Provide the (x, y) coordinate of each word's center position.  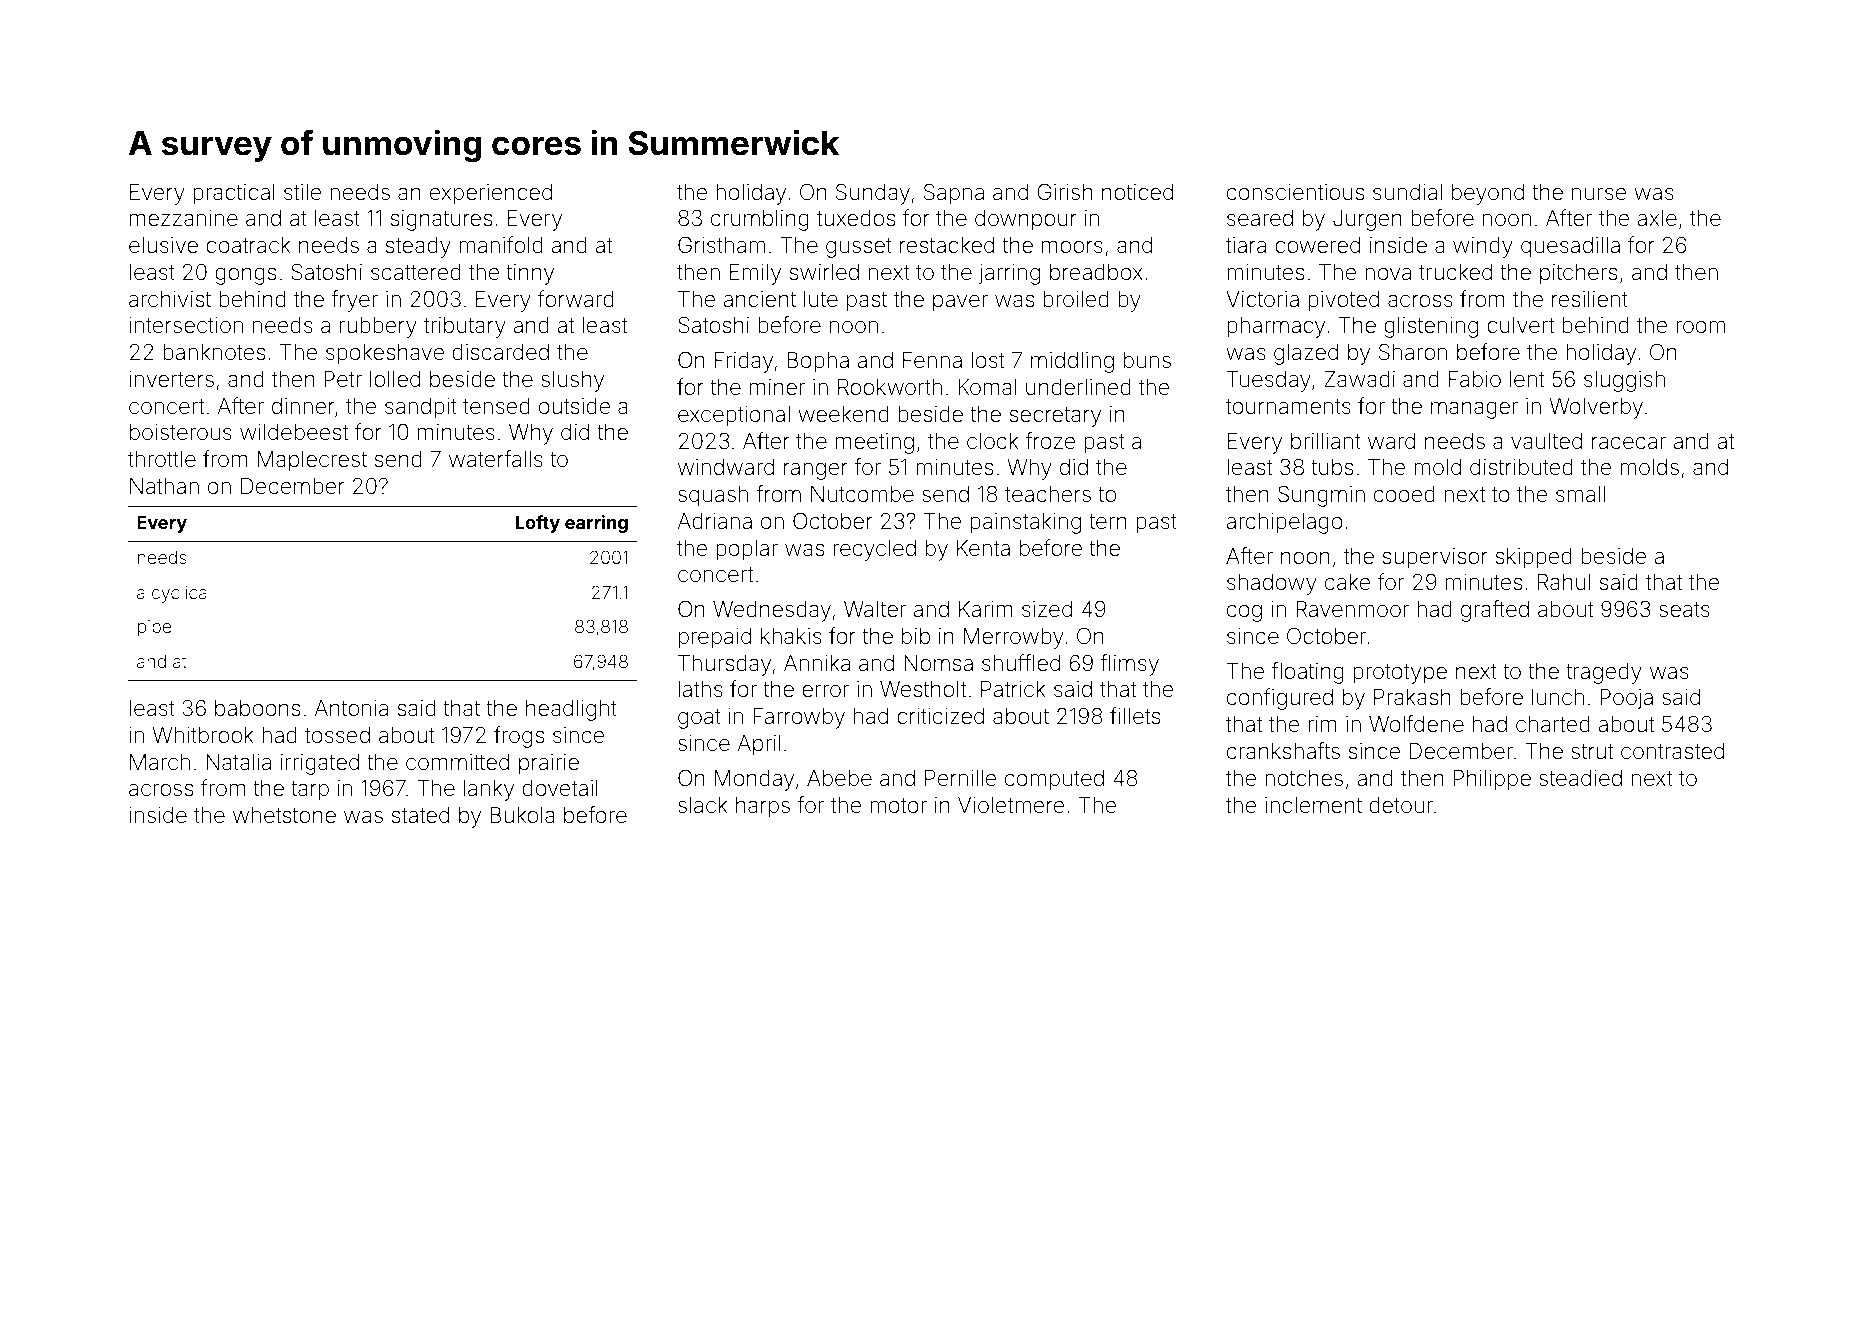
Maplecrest (312, 461)
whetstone (284, 815)
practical (234, 194)
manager (1474, 410)
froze (1050, 441)
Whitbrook (203, 735)
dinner (303, 406)
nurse (1599, 194)
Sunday (873, 194)
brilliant (1326, 441)
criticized (940, 716)
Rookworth (890, 387)
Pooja (1626, 699)
